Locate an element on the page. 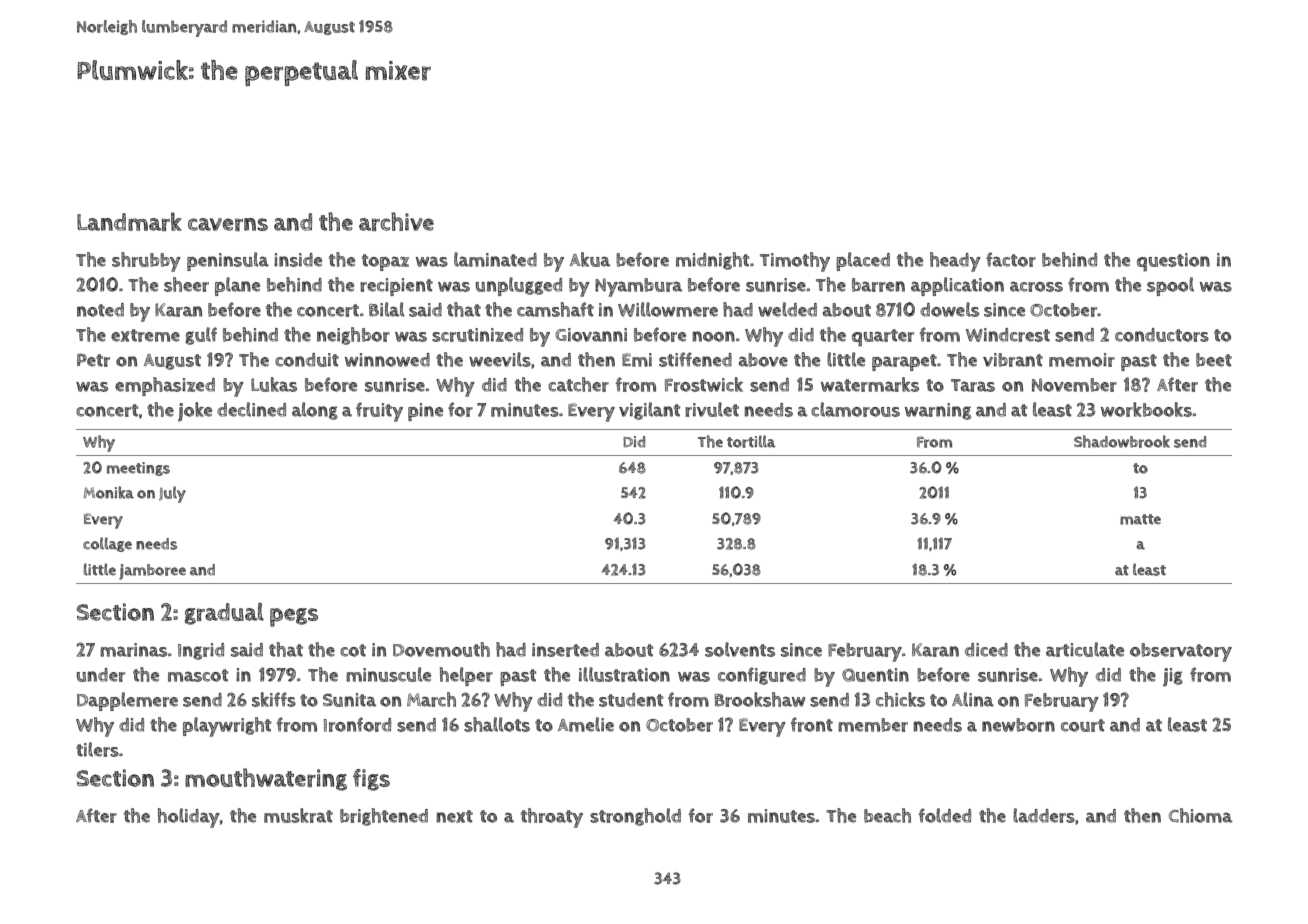  solvents is located at coordinates (740, 649).
